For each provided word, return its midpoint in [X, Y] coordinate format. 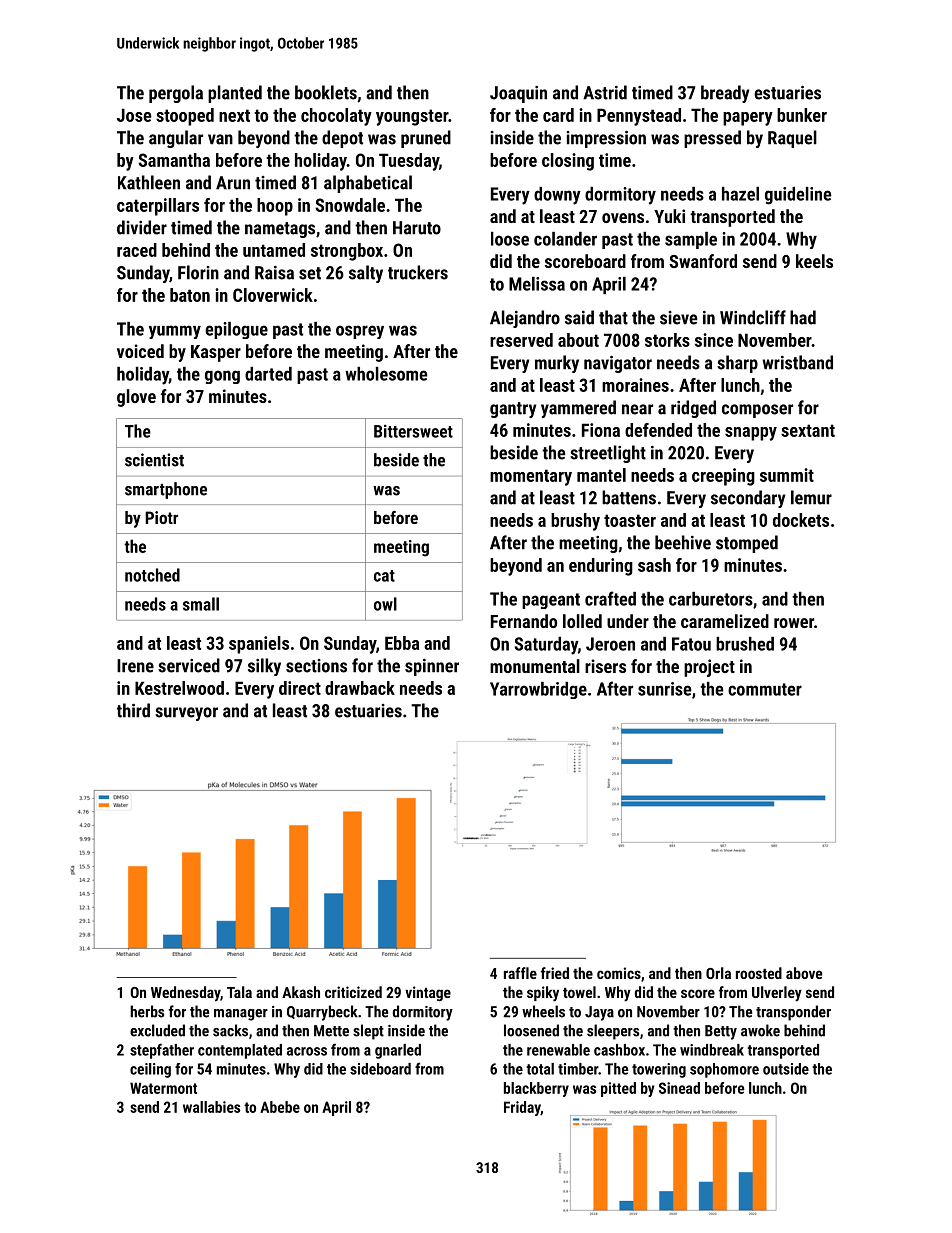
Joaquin [518, 94]
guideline [798, 196]
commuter [765, 689]
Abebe [280, 1107]
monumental [535, 666]
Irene [135, 666]
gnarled [398, 1051]
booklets [326, 92]
